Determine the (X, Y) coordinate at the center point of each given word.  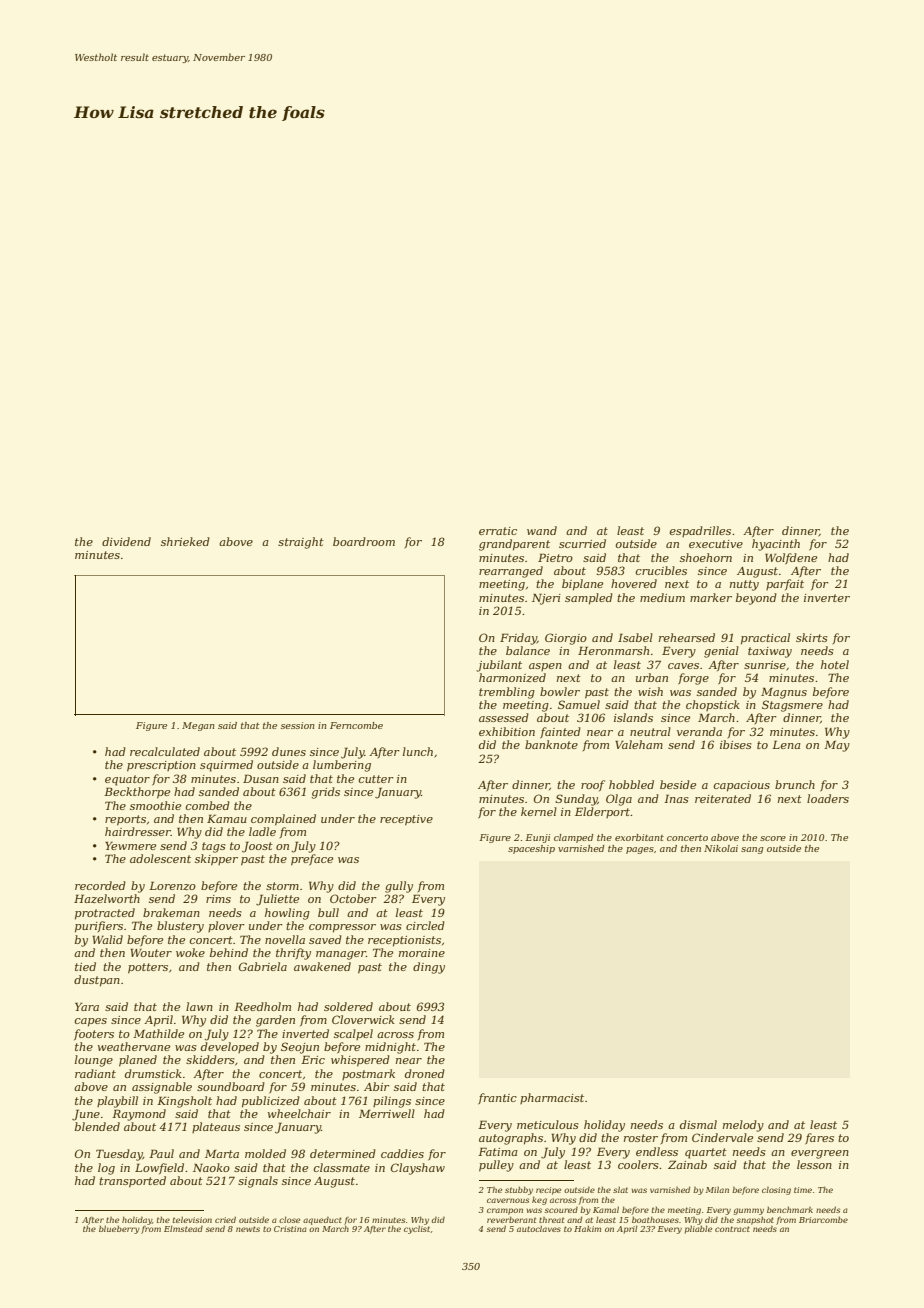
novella (285, 939)
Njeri (546, 599)
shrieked (185, 541)
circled (425, 925)
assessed (504, 717)
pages (640, 850)
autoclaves (539, 1229)
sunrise (765, 665)
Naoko (211, 1167)
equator (127, 780)
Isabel (635, 637)
